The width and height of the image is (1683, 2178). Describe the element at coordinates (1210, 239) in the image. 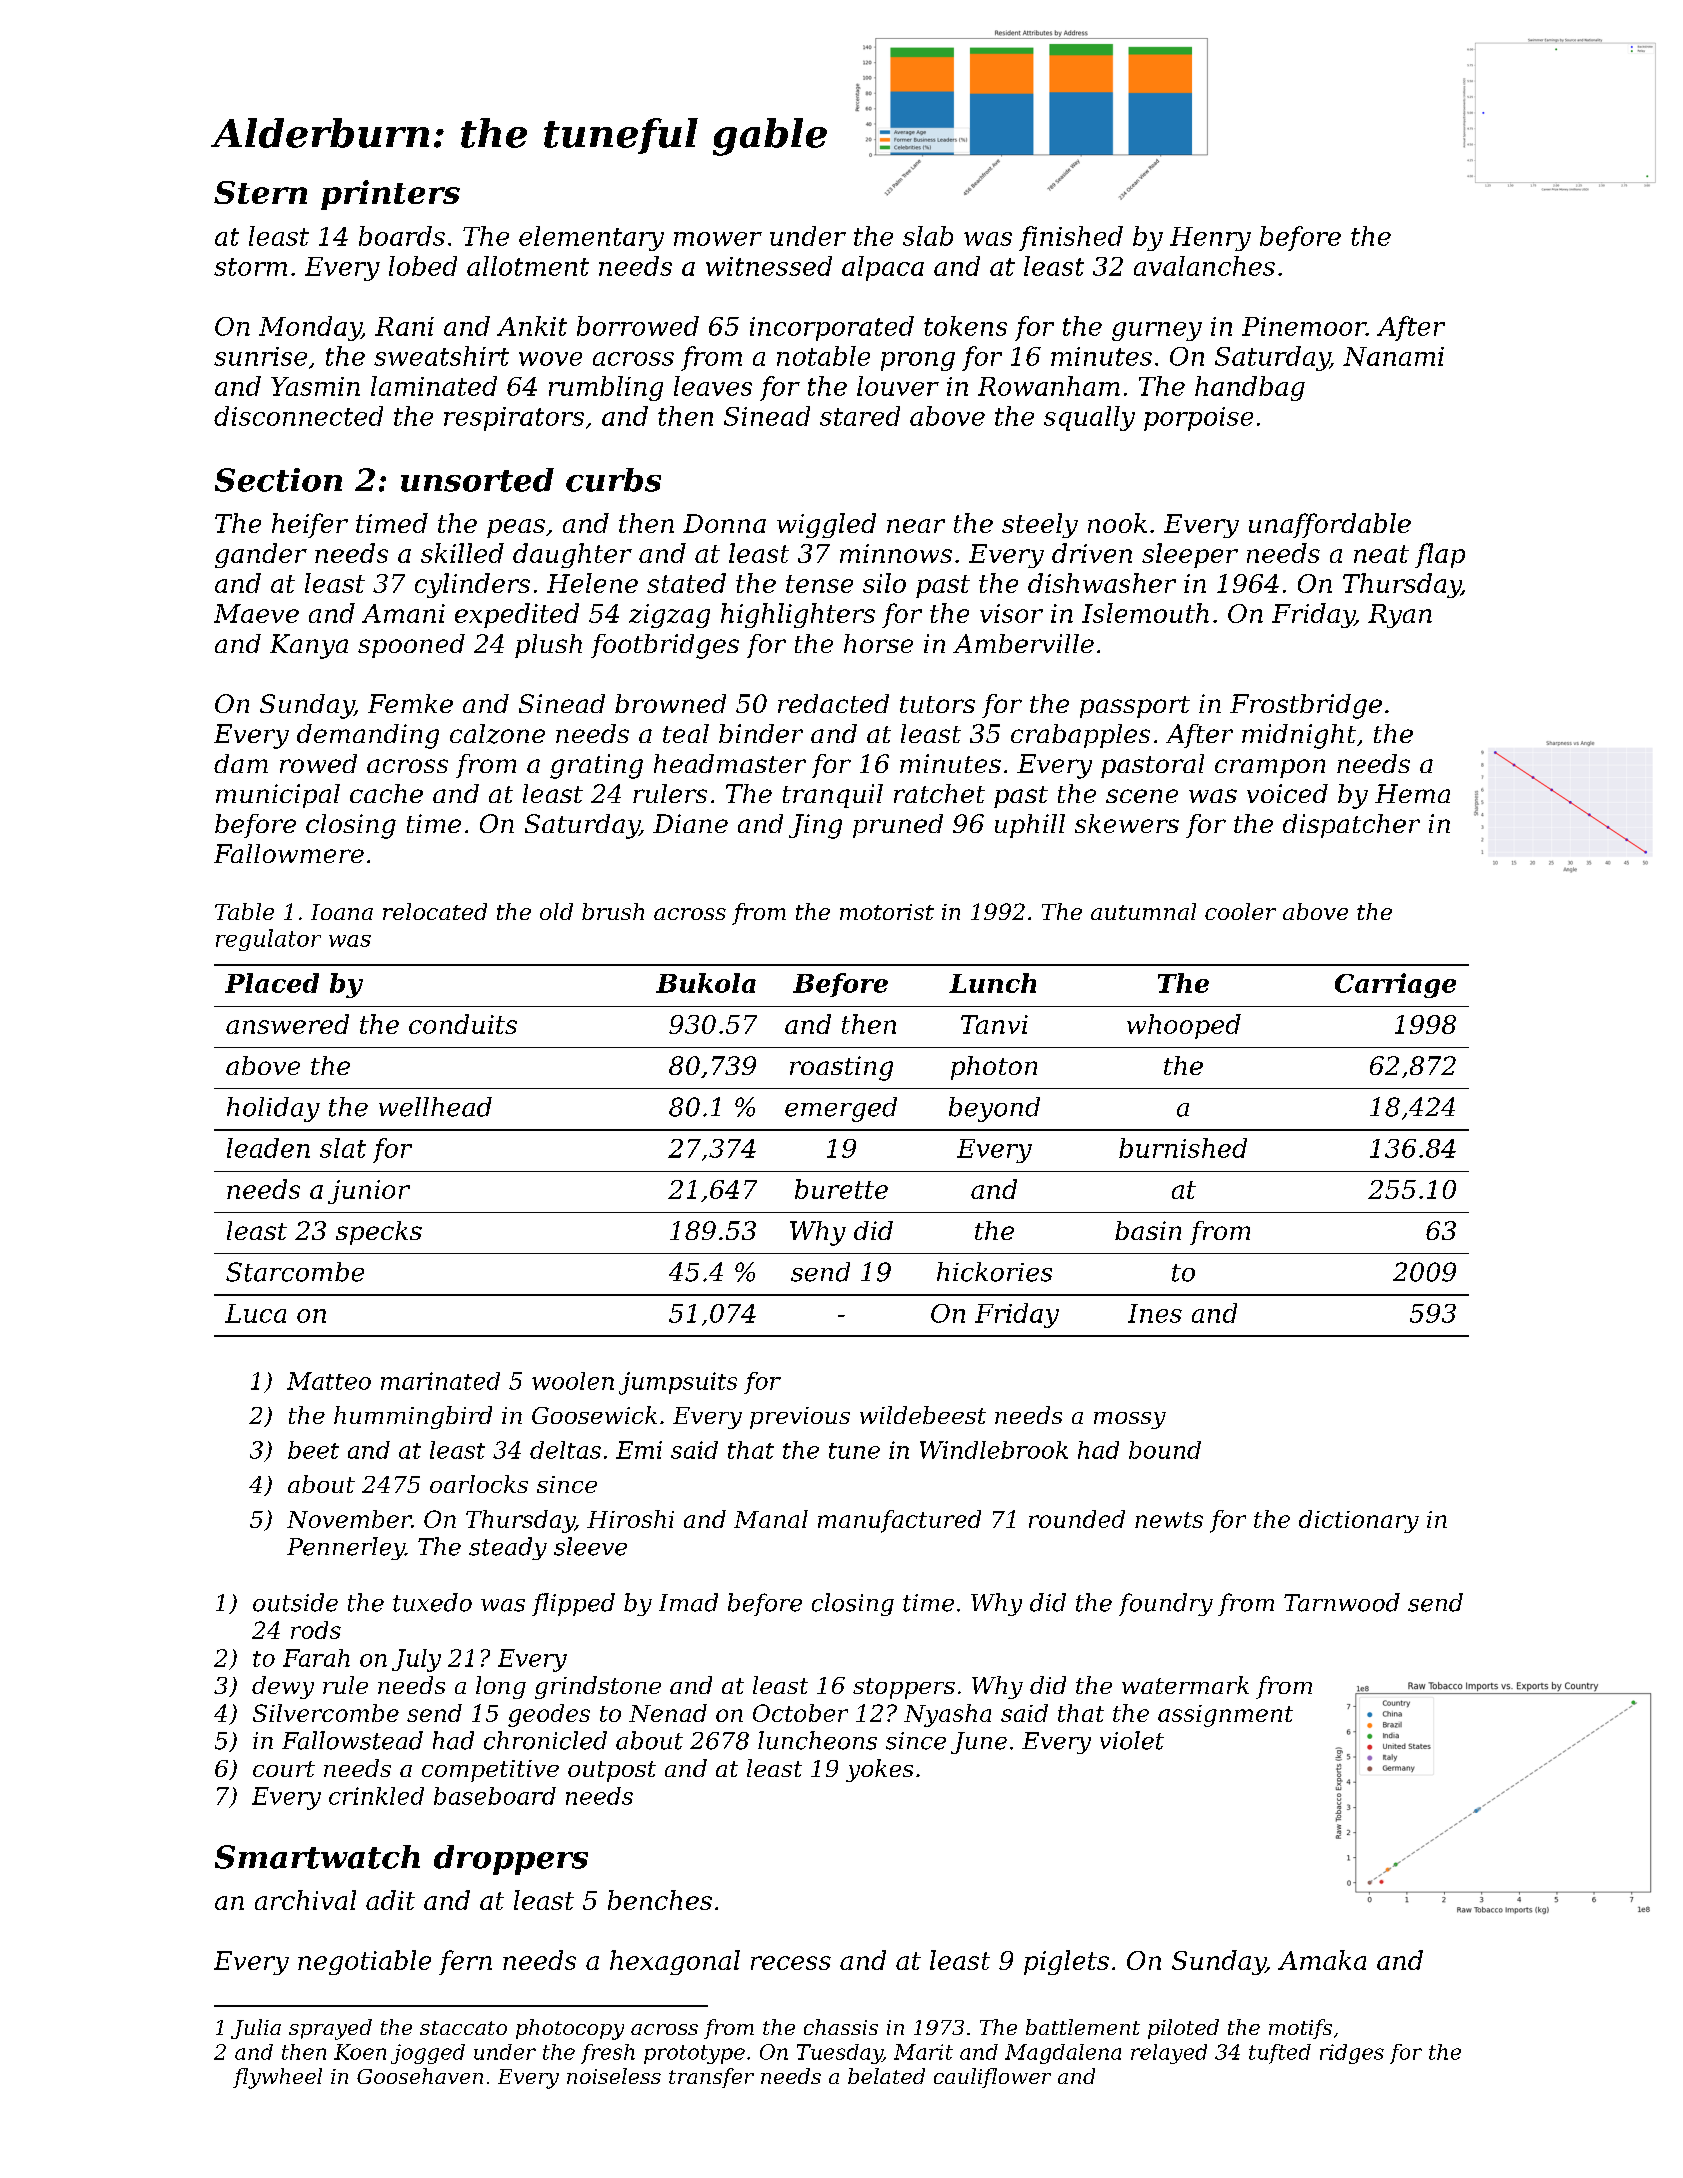

I see `Henry` at that location.
